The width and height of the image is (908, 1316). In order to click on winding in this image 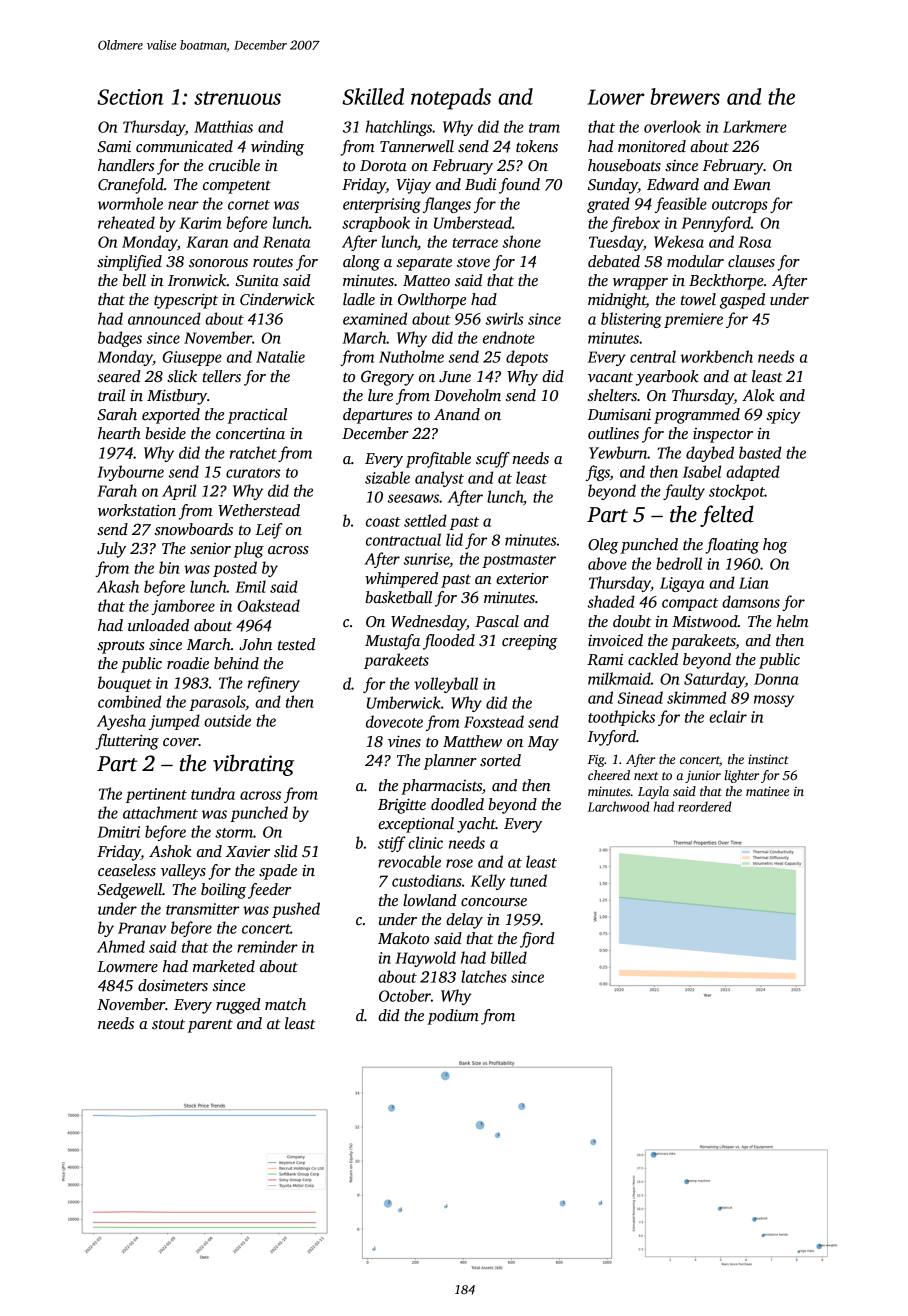, I will do `click(277, 148)`.
